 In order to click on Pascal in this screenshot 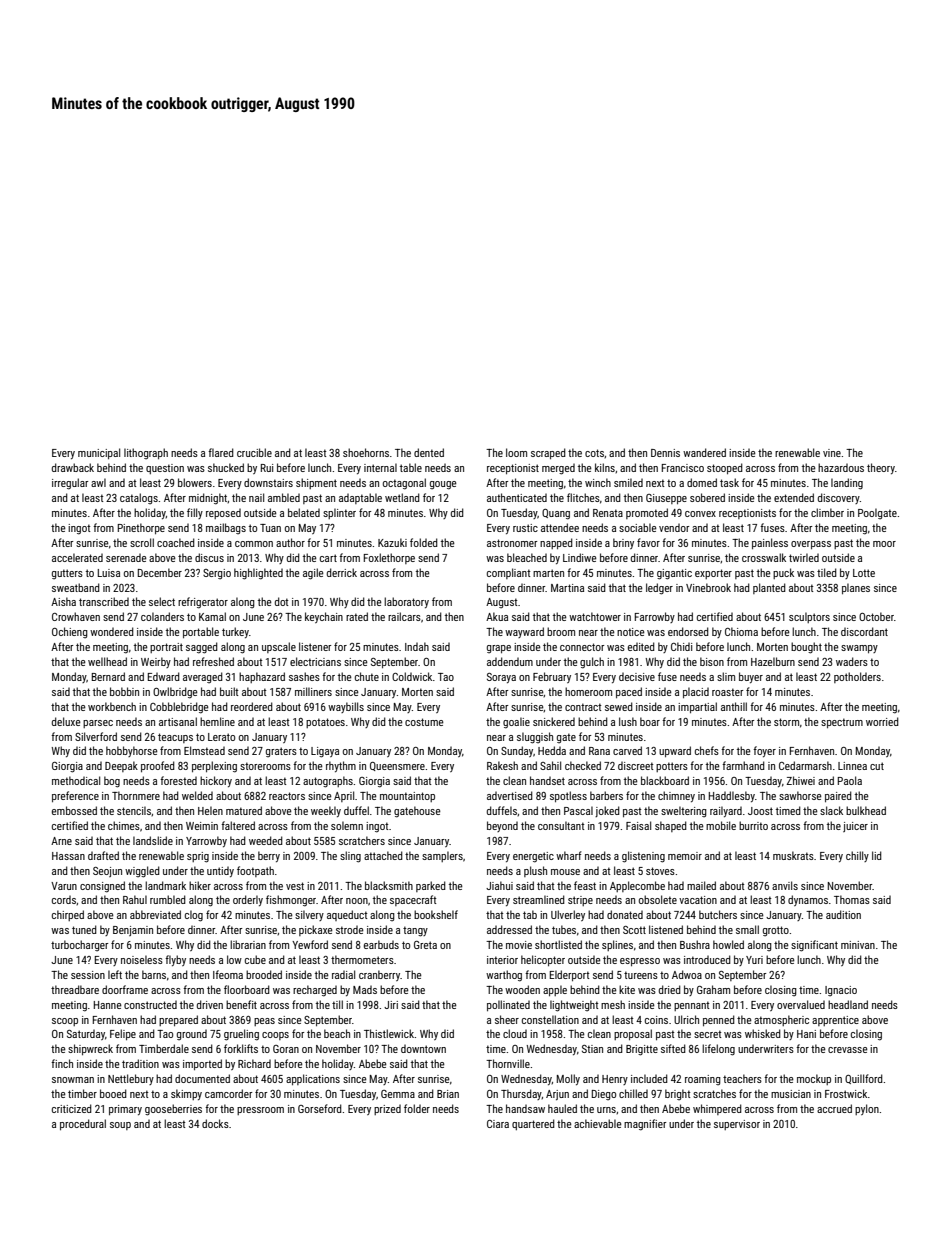, I will do `click(578, 810)`.
